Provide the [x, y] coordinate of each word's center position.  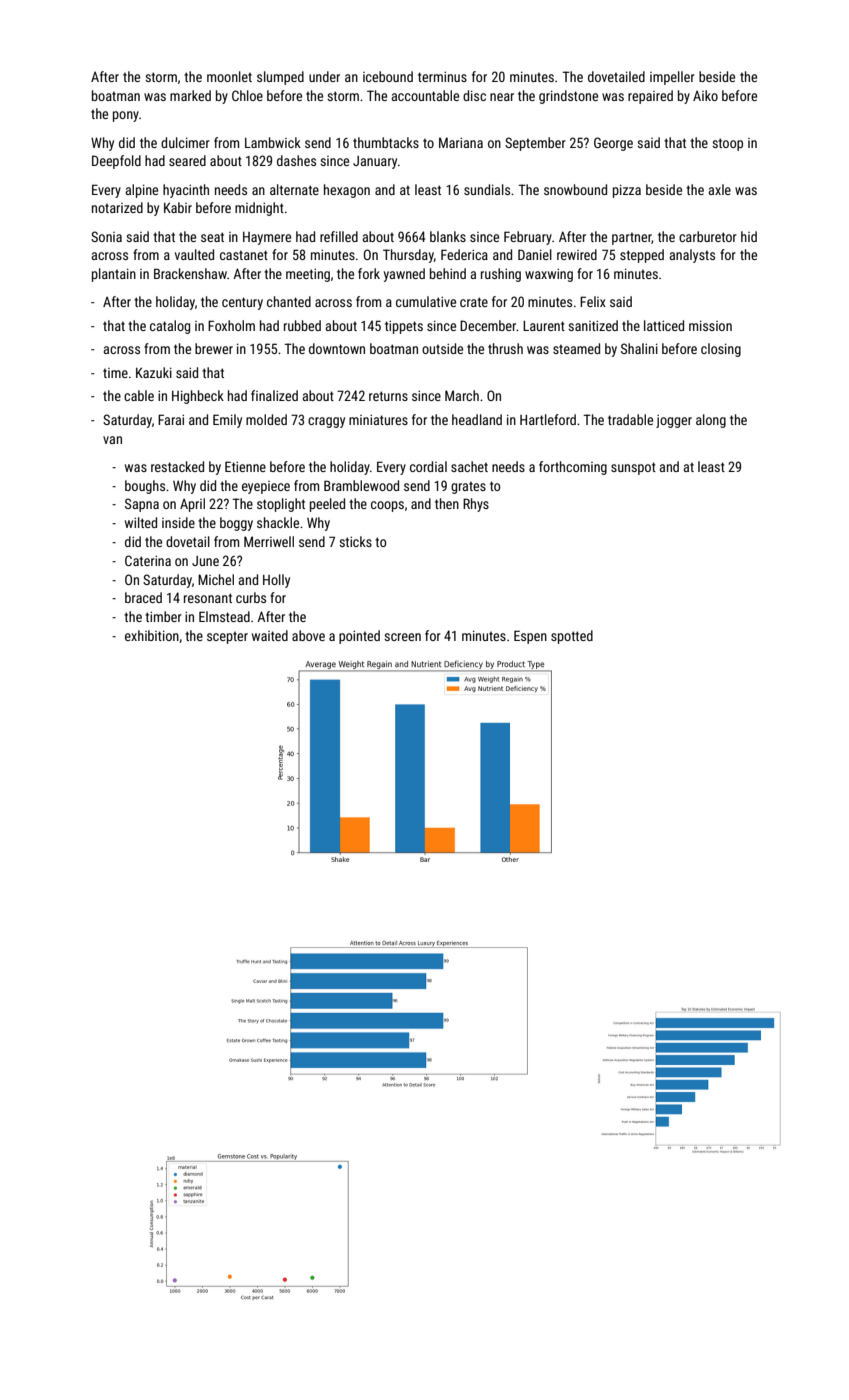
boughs [145, 487]
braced [143, 597]
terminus [442, 77]
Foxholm [231, 325]
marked [190, 95]
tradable [630, 419]
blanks [448, 236]
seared [187, 160]
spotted [572, 637]
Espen [530, 637]
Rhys [476, 505]
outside [442, 348]
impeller [672, 78]
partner [632, 238]
